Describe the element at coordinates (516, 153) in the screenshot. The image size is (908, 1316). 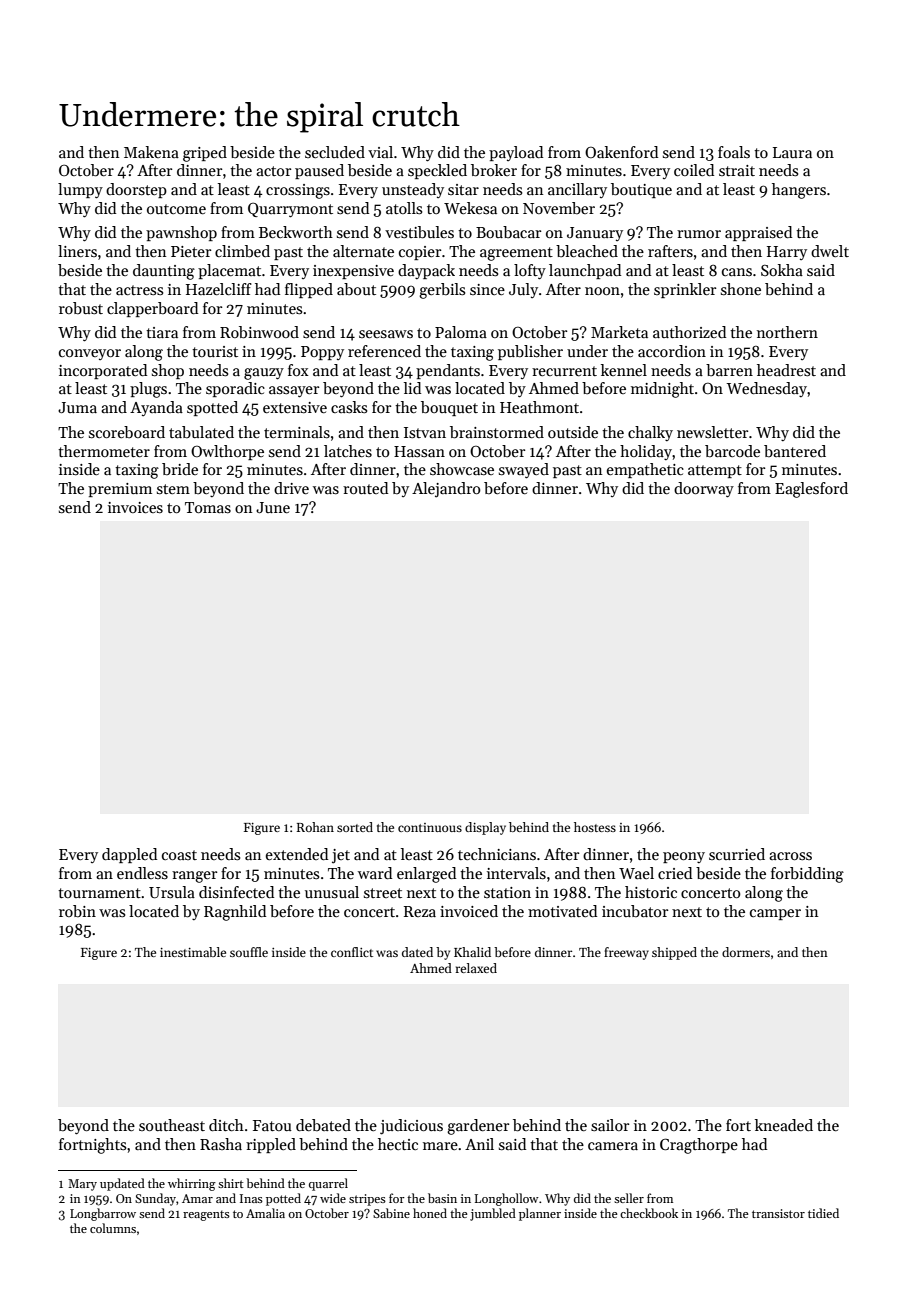
I see `payload` at that location.
